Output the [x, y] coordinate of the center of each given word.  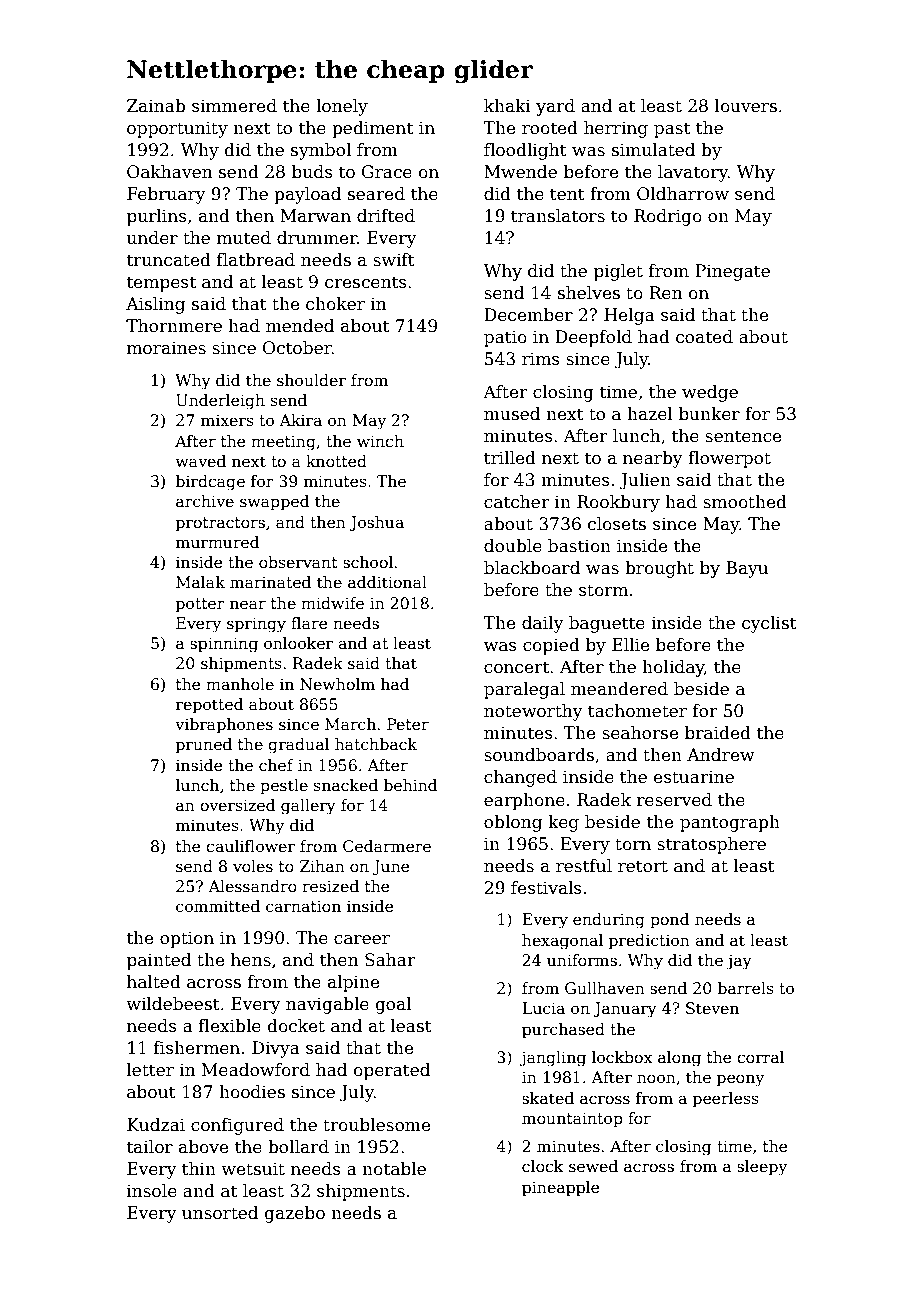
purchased [563, 1030]
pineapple [560, 1188]
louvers [746, 106]
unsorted [220, 1213]
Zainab [156, 106]
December [528, 315]
